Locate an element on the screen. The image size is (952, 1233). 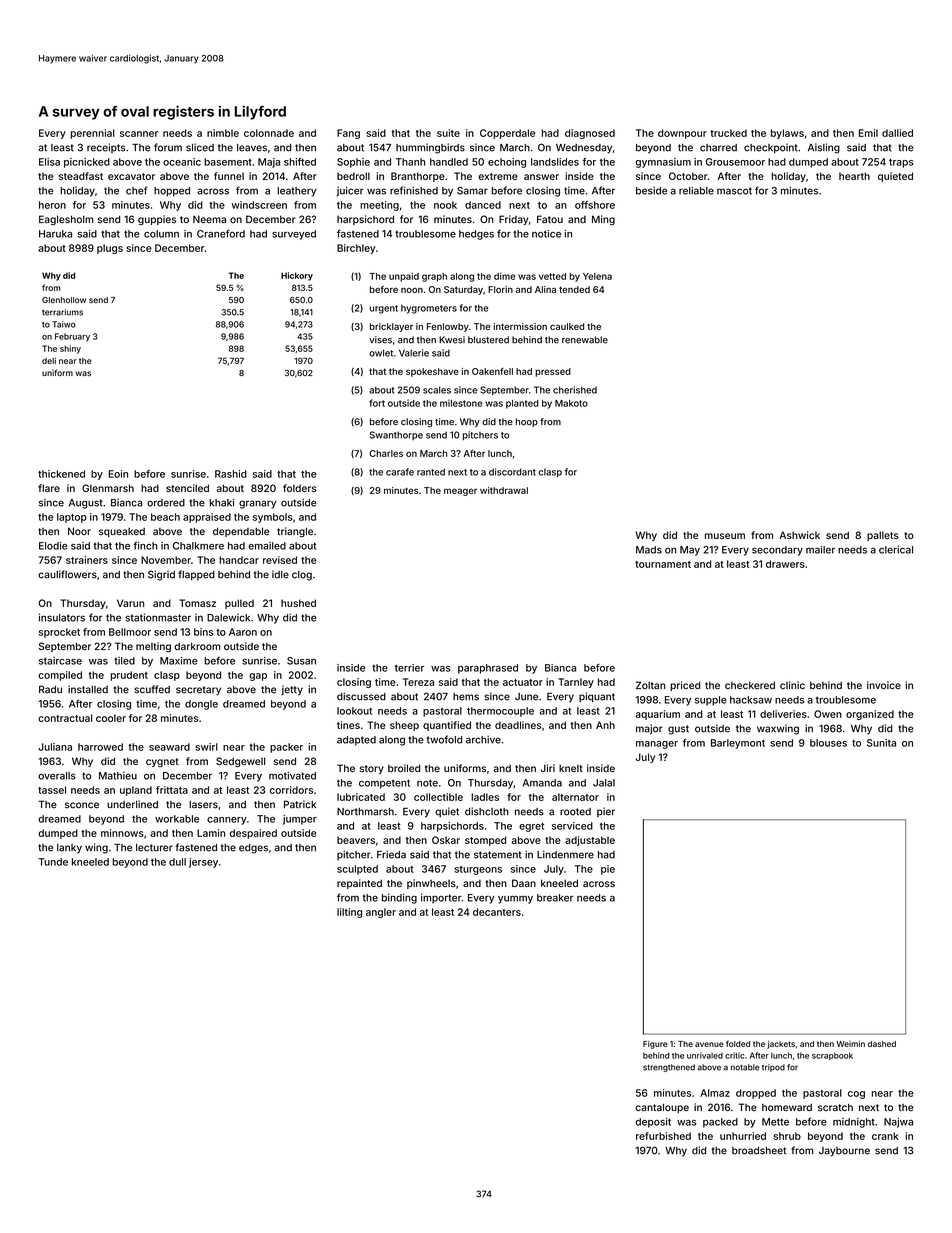
sturgeons is located at coordinates (478, 870).
